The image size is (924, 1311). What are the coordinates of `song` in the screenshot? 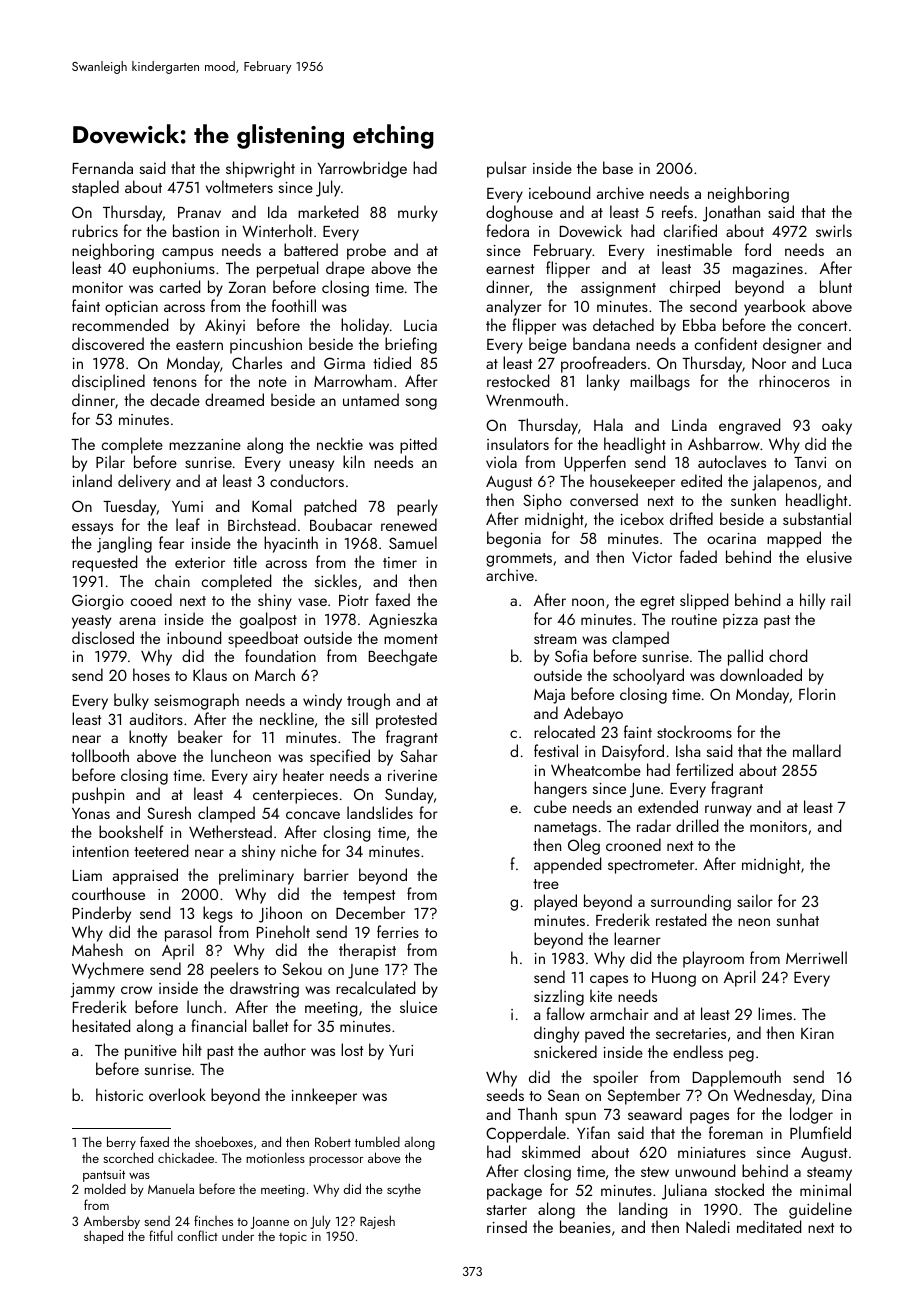 It's located at (421, 404).
